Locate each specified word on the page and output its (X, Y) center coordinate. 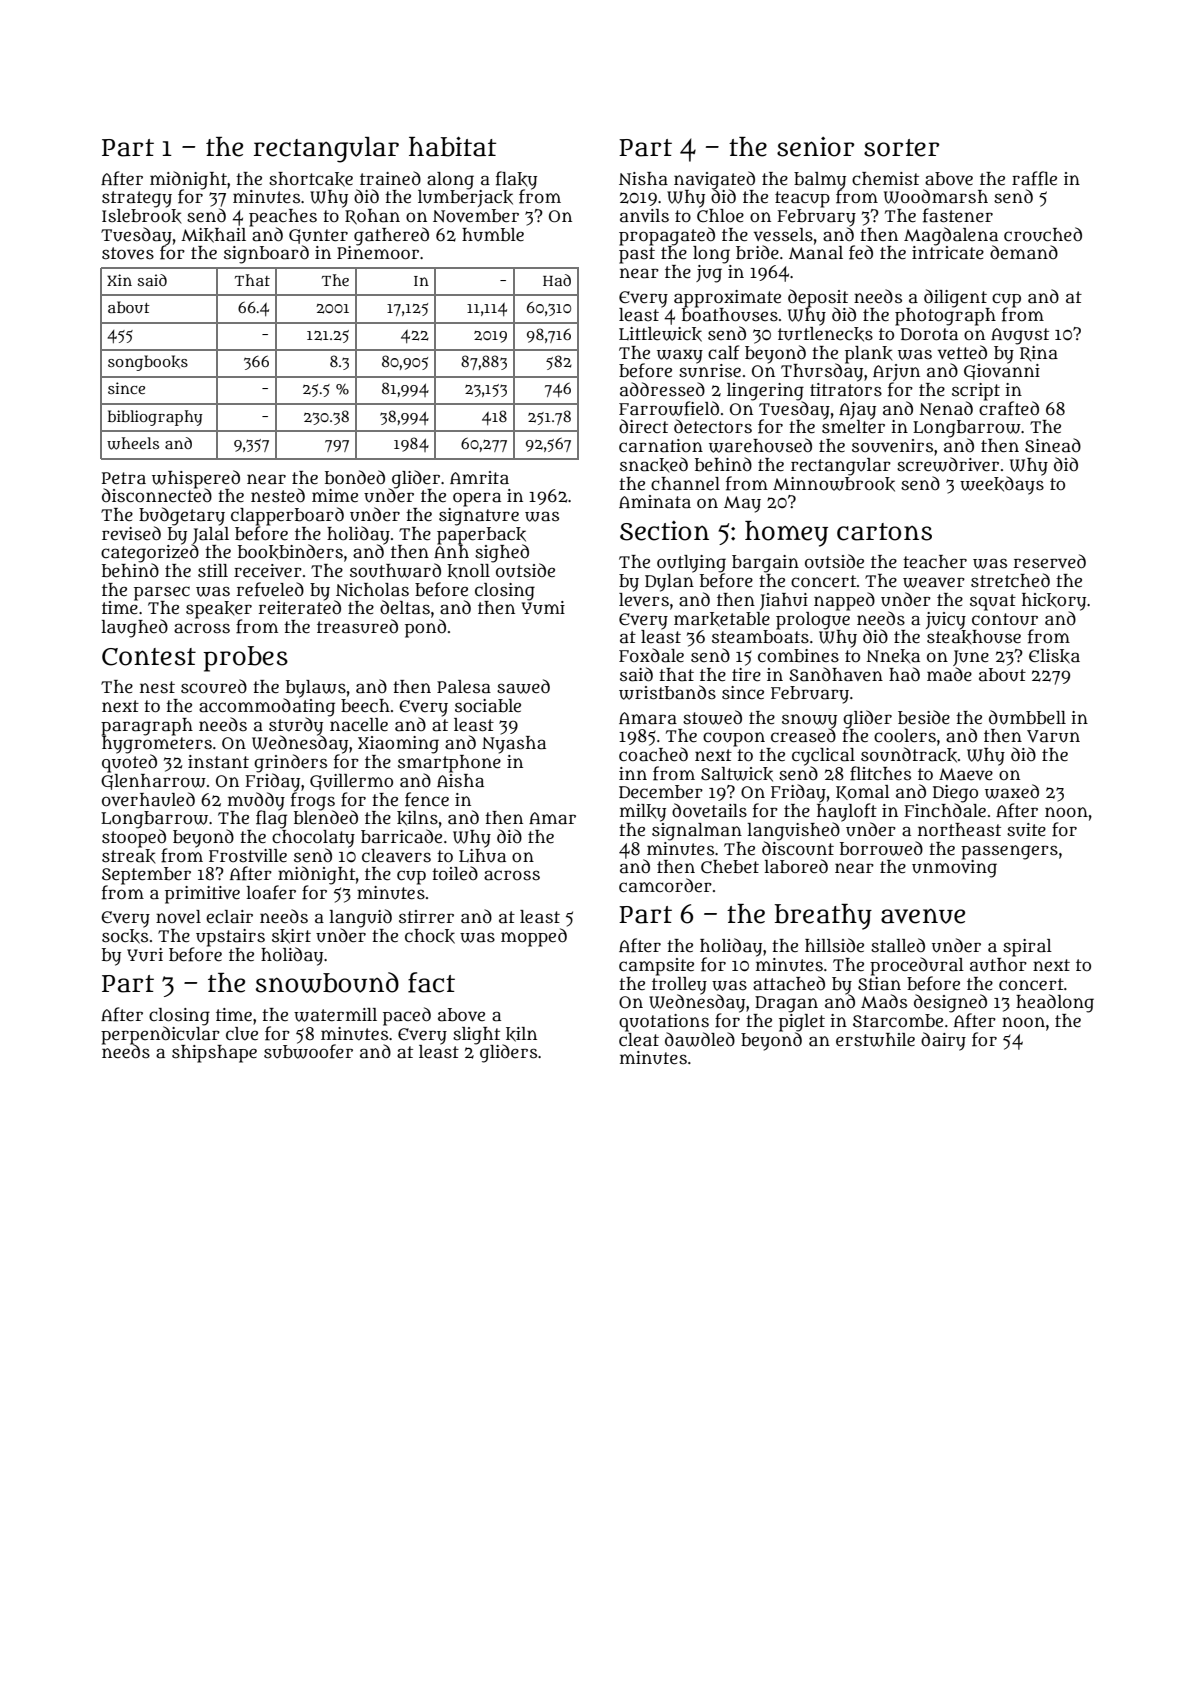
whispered (196, 479)
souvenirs (892, 446)
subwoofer (308, 1051)
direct (643, 426)
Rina (1039, 353)
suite (1026, 830)
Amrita (479, 478)
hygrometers (157, 745)
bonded (355, 477)
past (637, 255)
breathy (823, 917)
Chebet (730, 867)
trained (390, 178)
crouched (1043, 234)
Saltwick (737, 774)
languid (360, 918)
